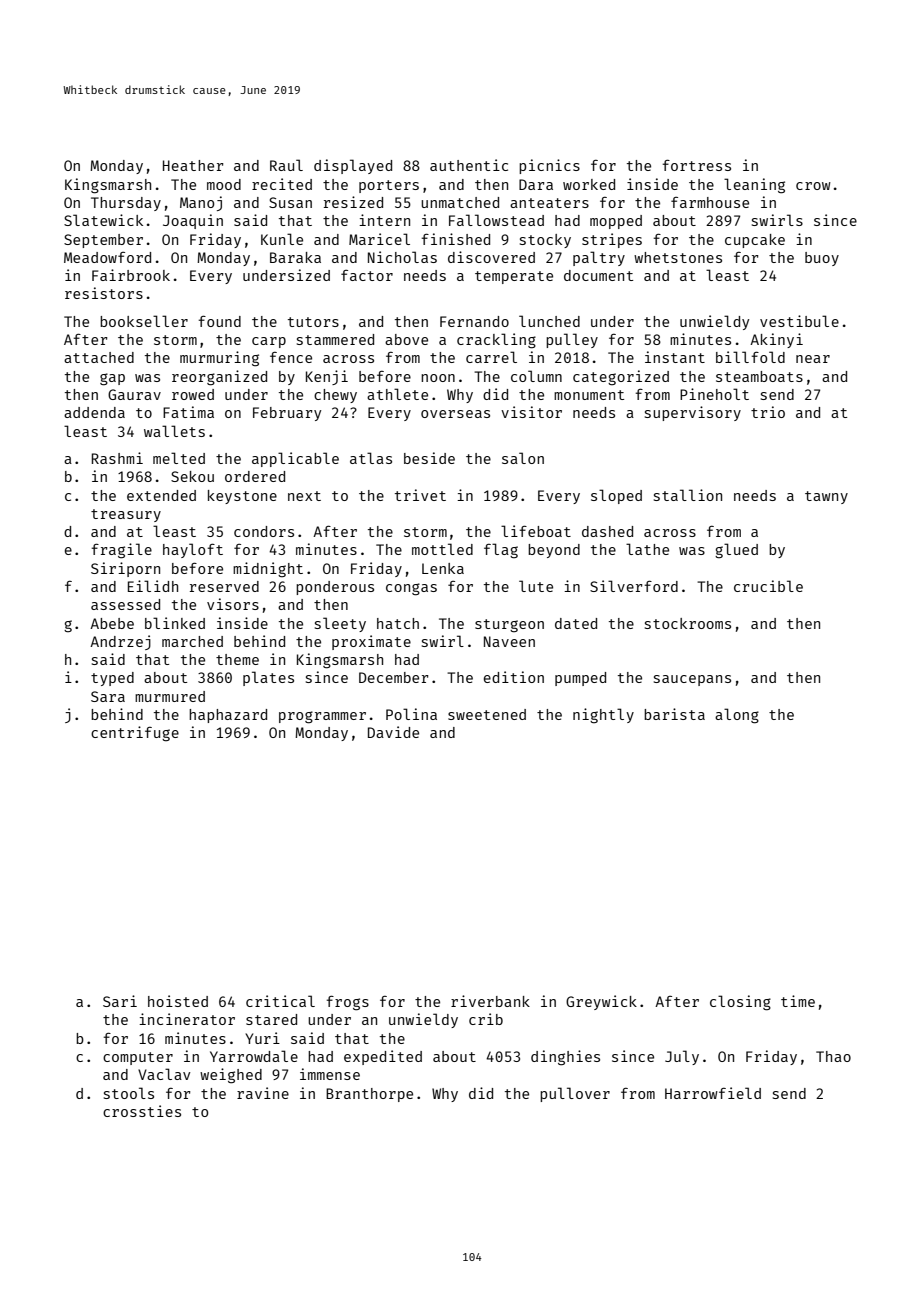 The height and width of the page is (1311, 924). What do you see at coordinates (490, 1001) in the page?
I see `riverbank` at bounding box center [490, 1001].
